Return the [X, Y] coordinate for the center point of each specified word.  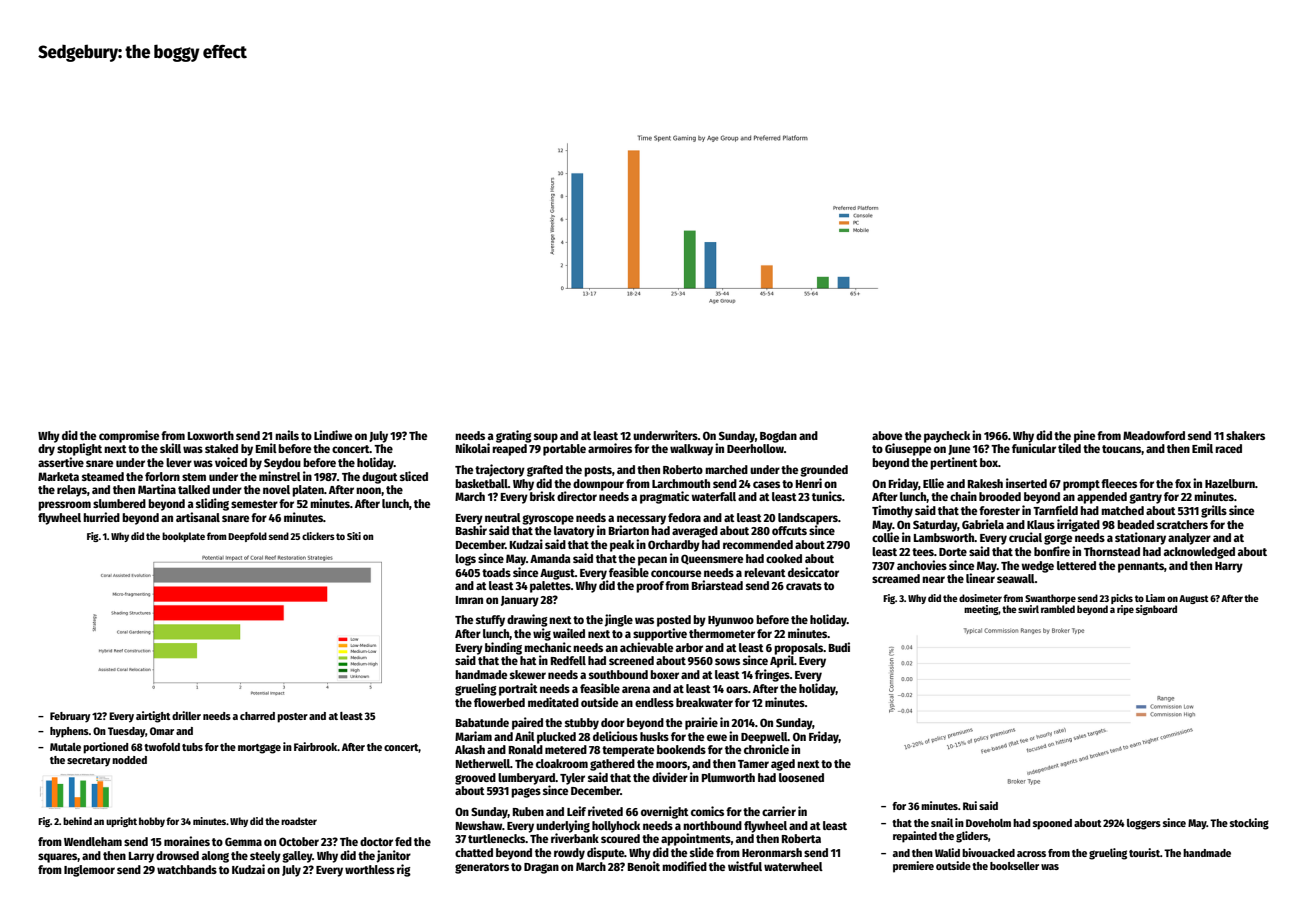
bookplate [183, 537]
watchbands [187, 869]
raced [1228, 448]
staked [221, 448]
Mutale [65, 747]
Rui [970, 805]
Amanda [550, 558]
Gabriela [983, 524]
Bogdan [778, 437]
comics [707, 811]
